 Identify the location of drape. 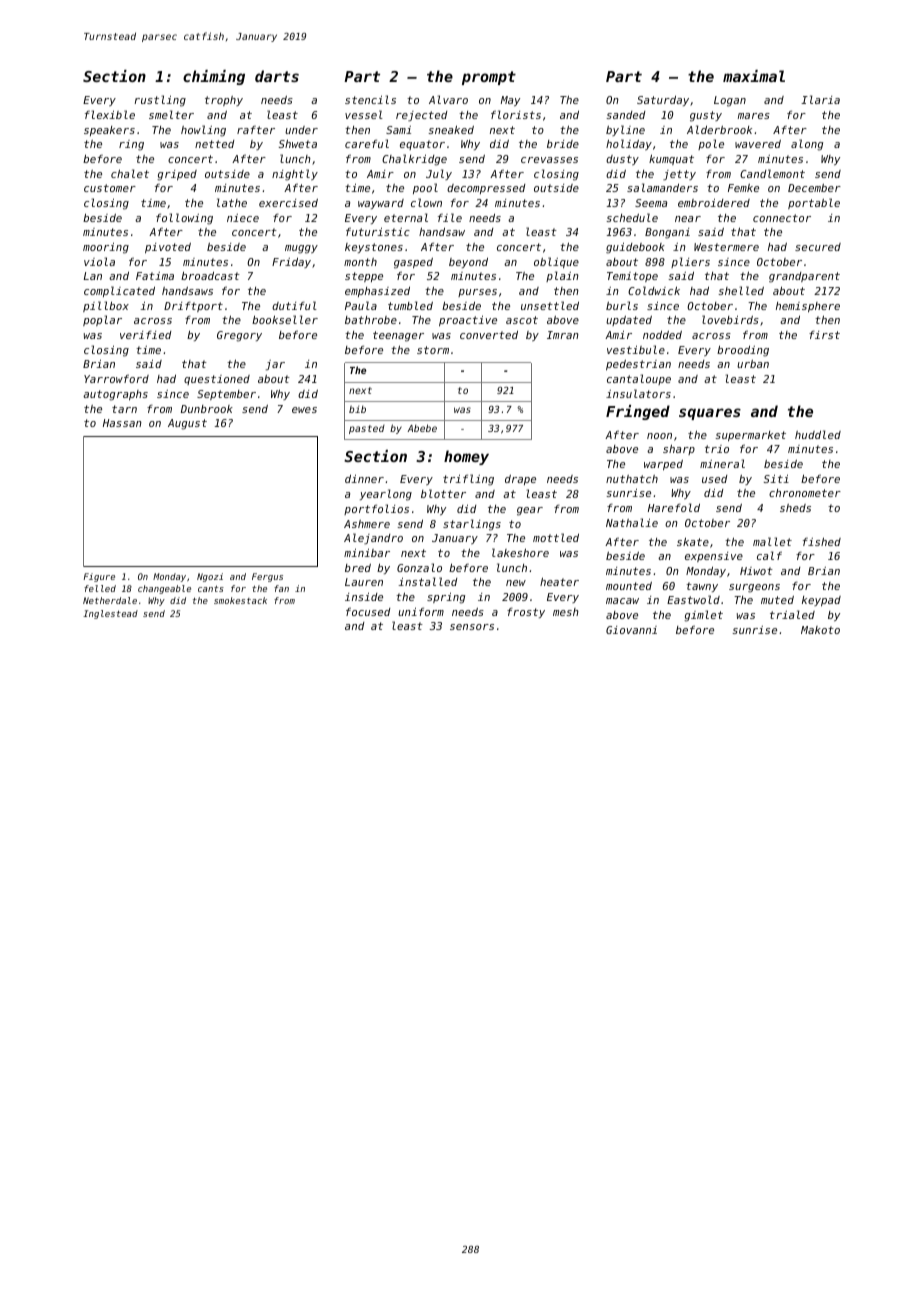
(520, 480).
